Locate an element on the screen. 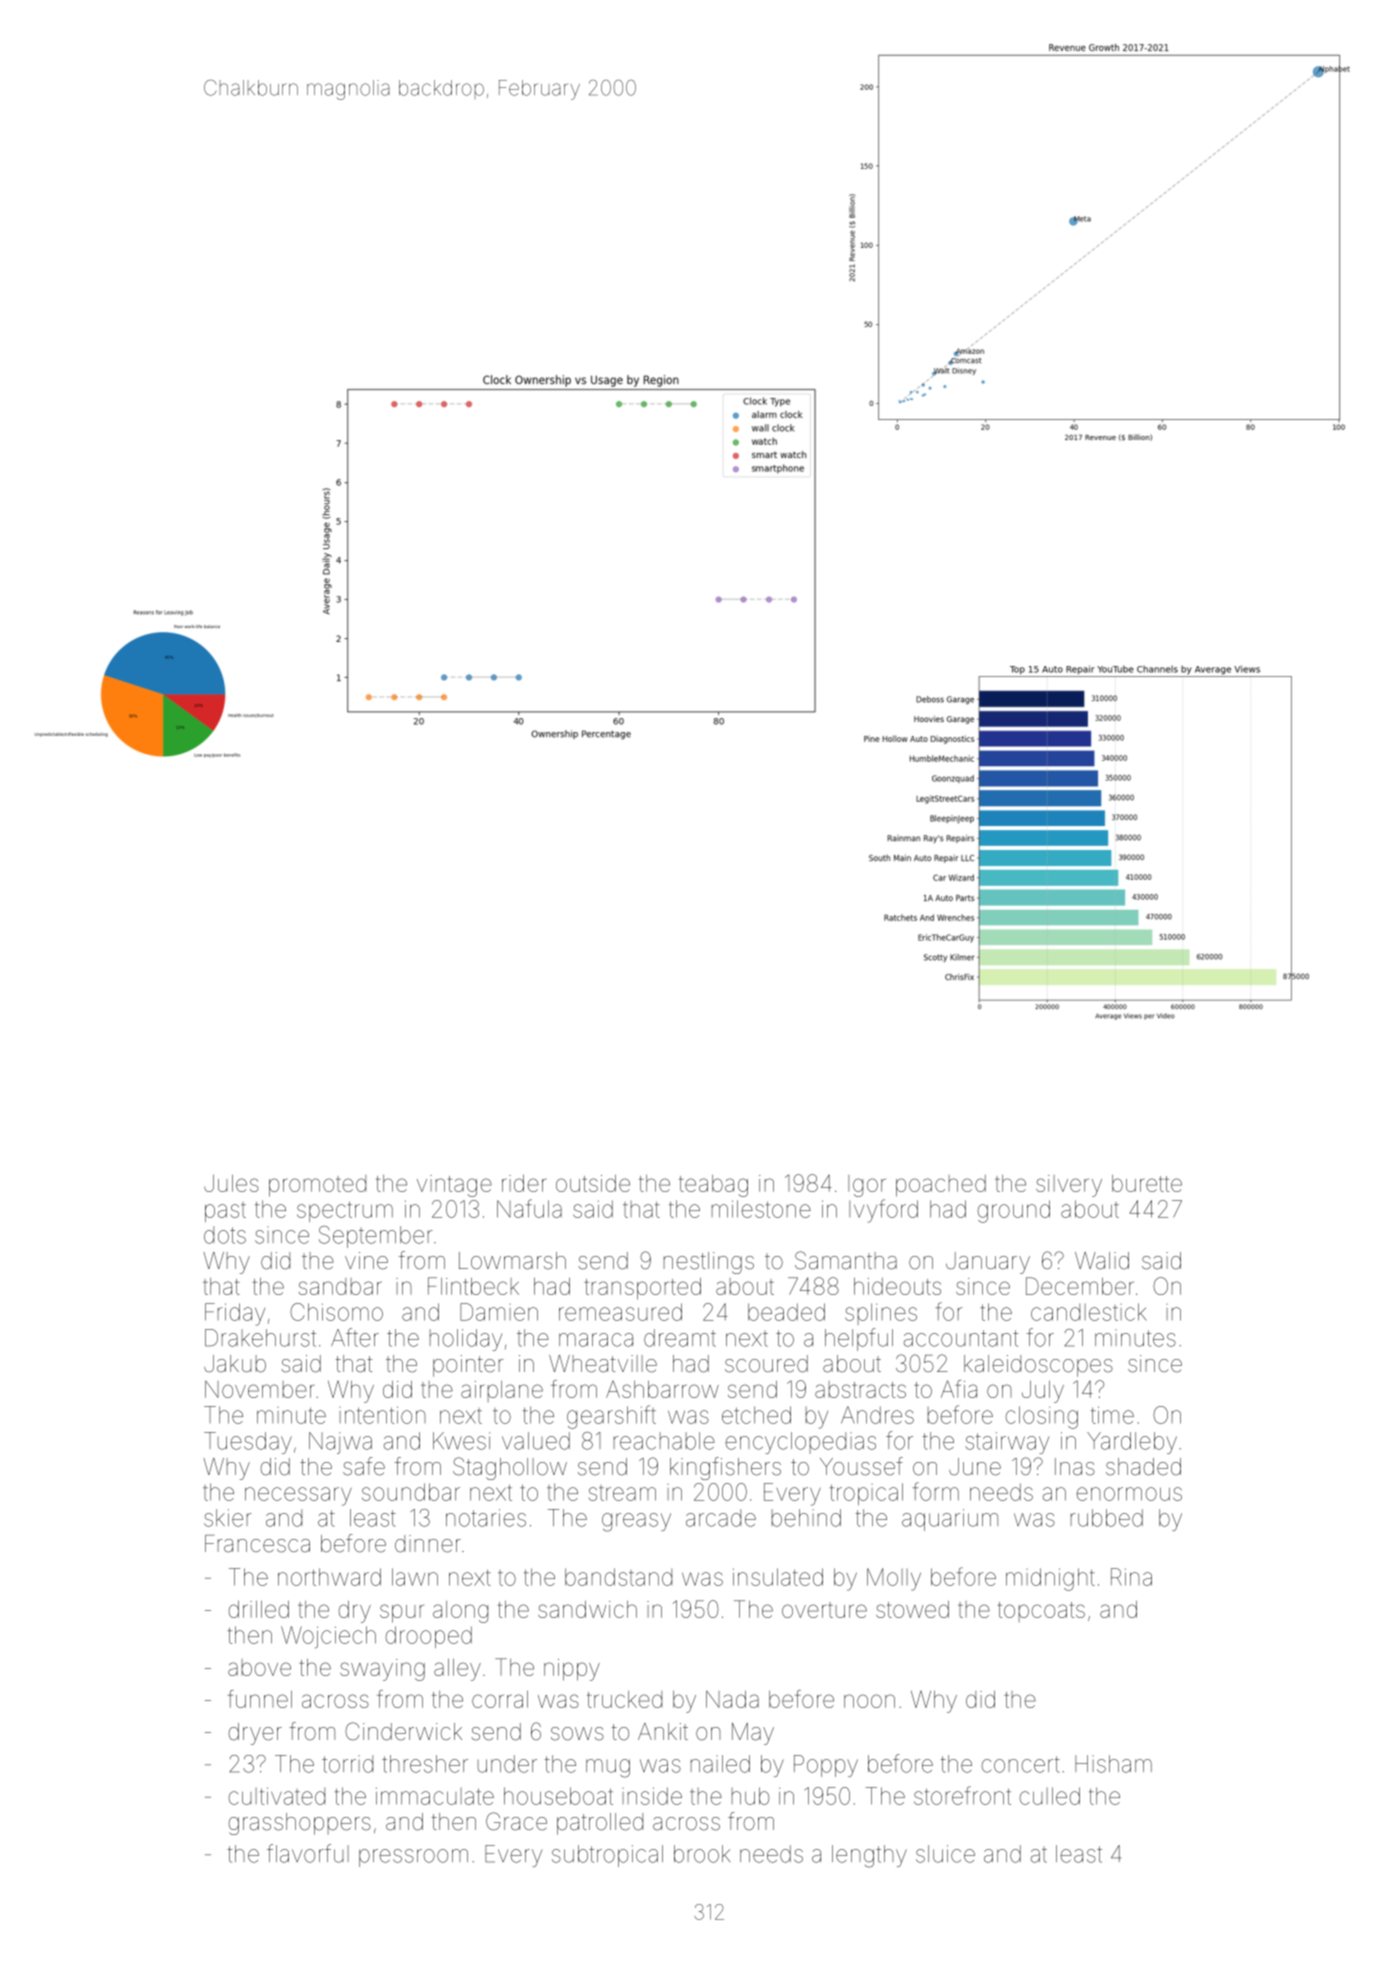  poached is located at coordinates (941, 1186).
